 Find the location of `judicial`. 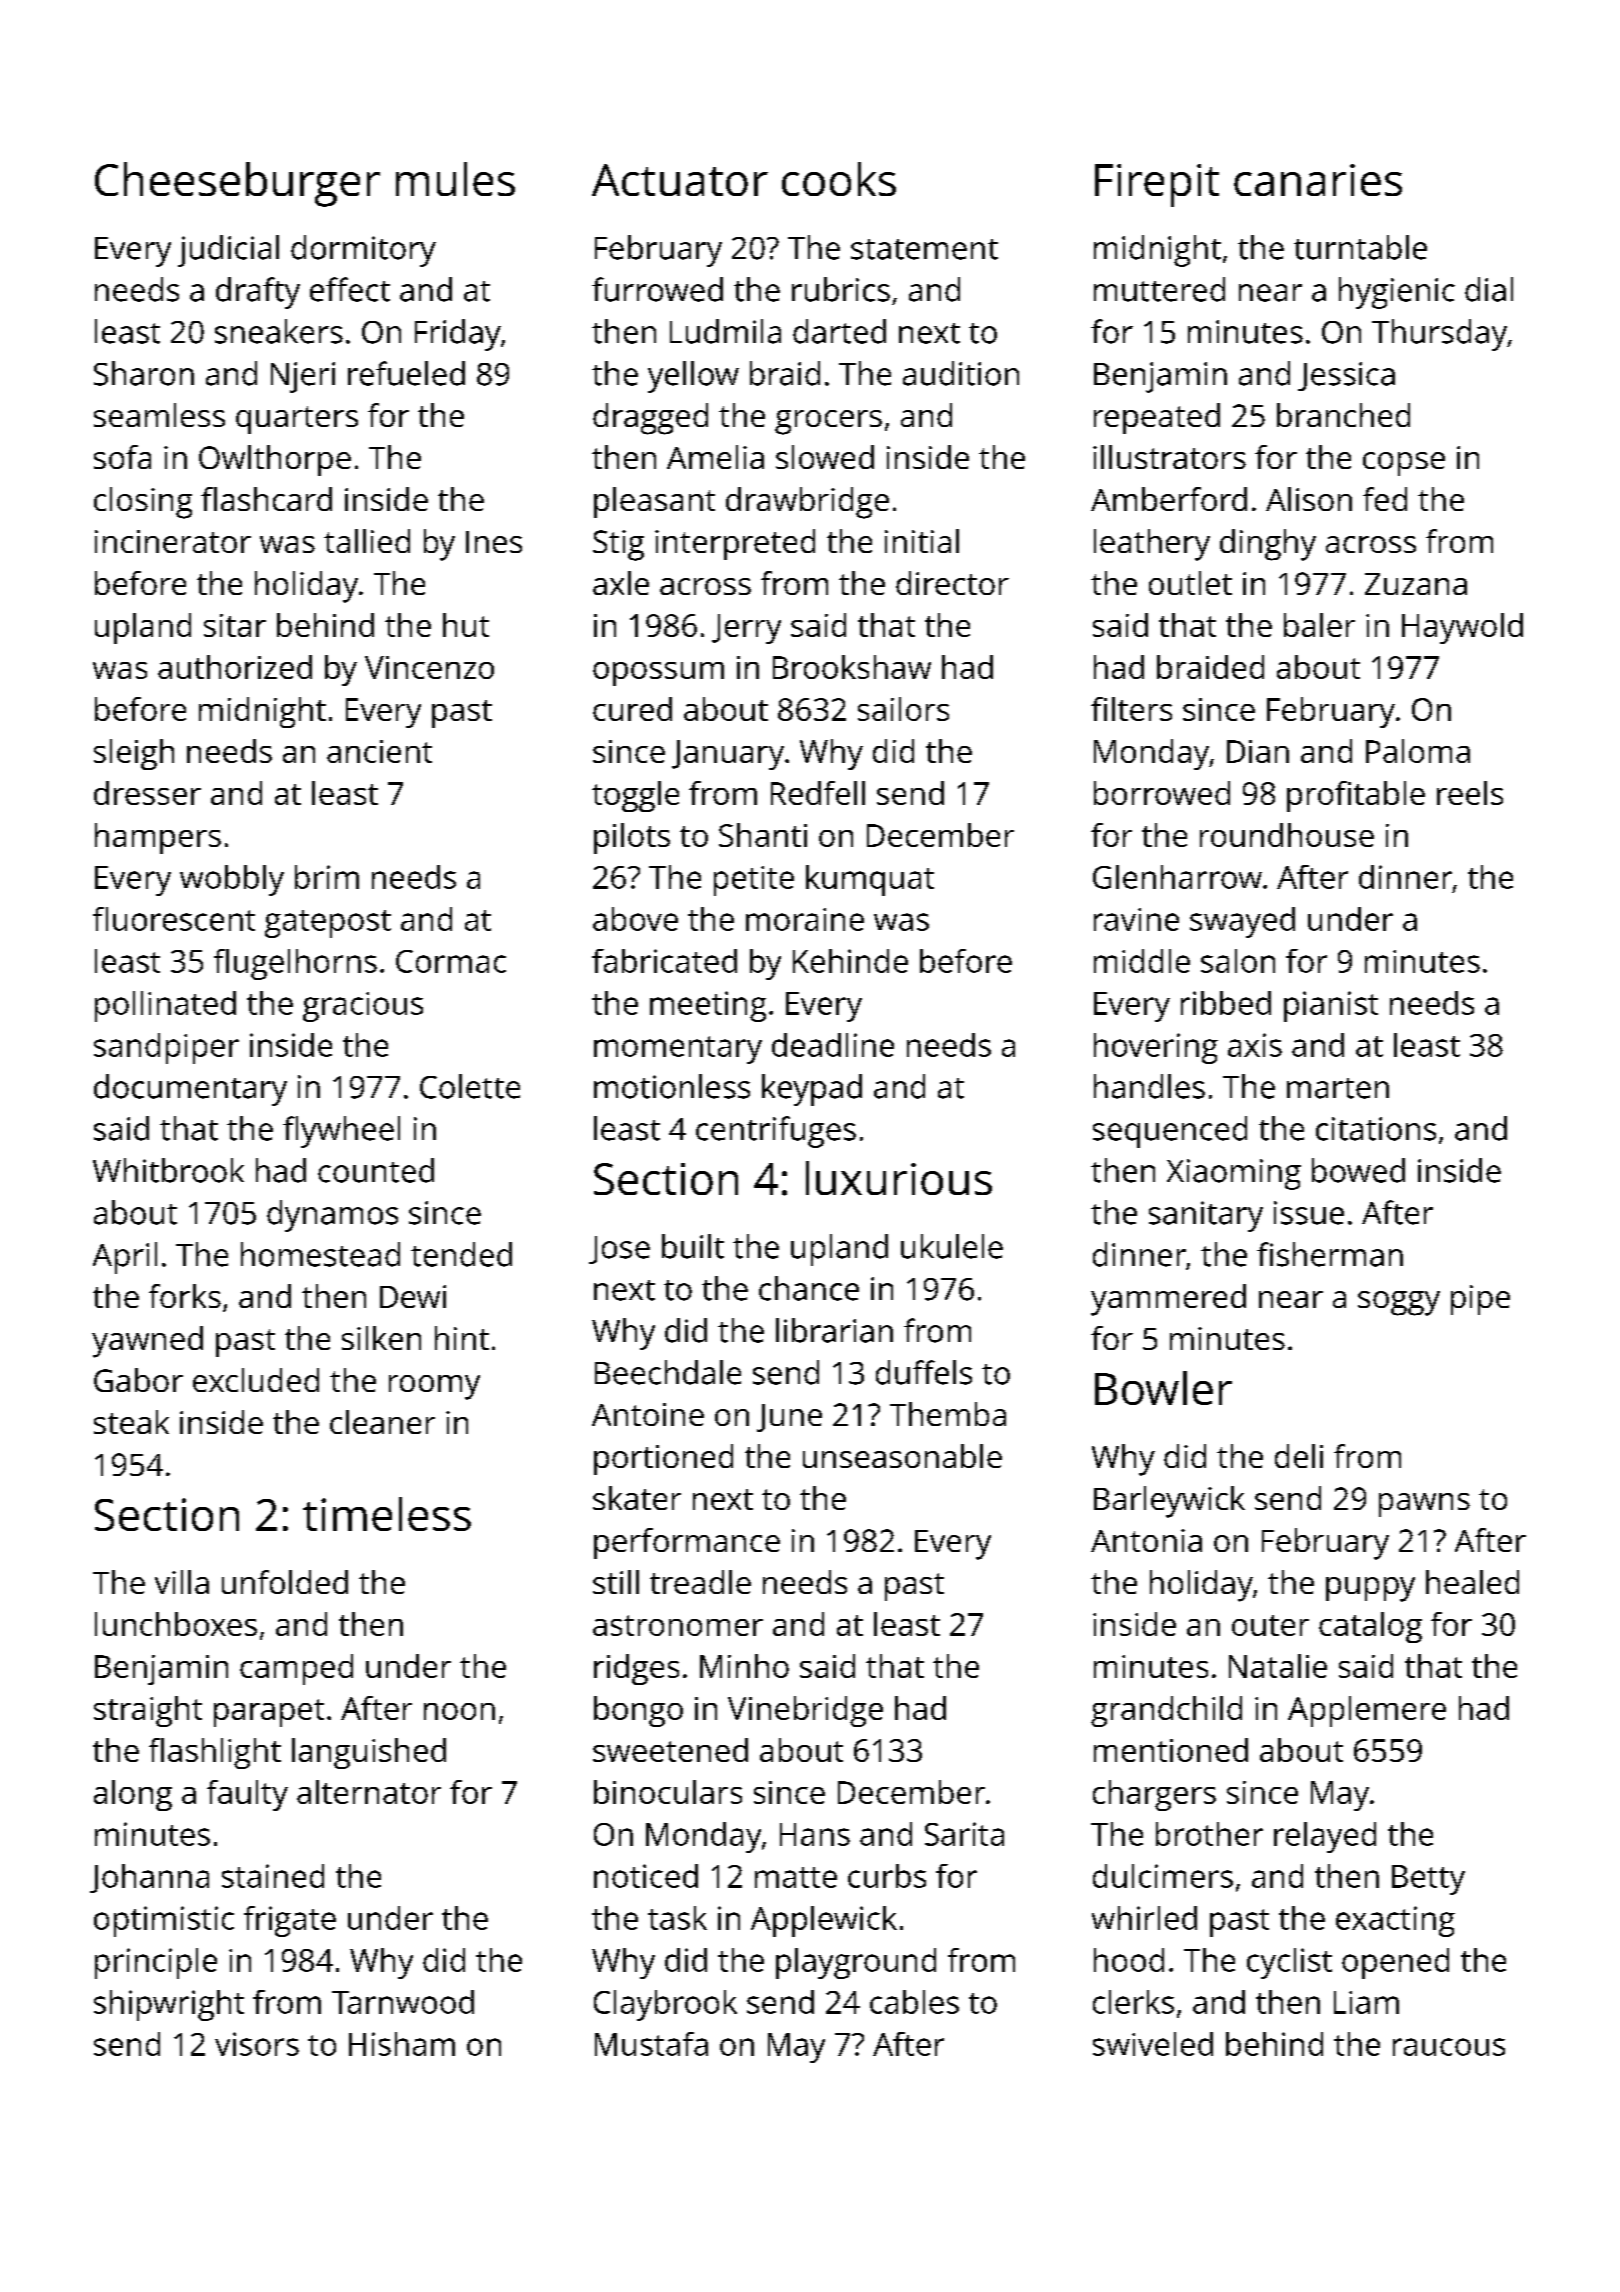

judicial is located at coordinates (228, 251).
